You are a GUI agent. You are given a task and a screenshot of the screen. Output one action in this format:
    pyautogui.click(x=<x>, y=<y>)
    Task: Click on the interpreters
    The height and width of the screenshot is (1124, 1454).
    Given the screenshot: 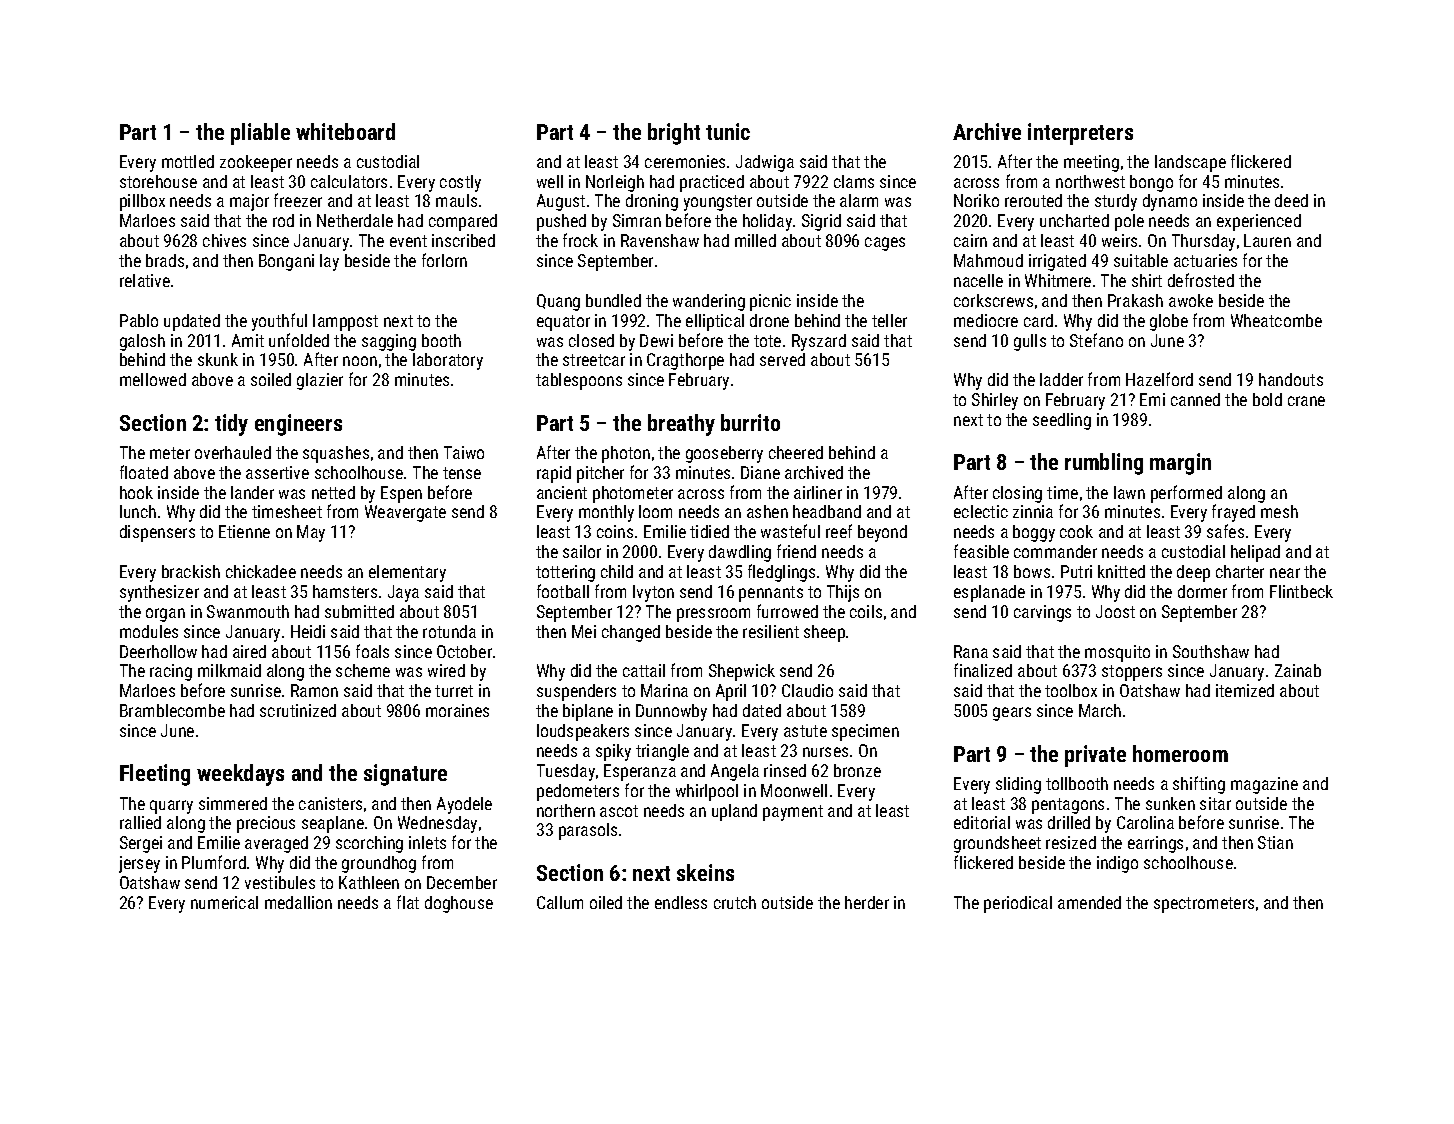 What is the action you would take?
    pyautogui.click(x=1080, y=134)
